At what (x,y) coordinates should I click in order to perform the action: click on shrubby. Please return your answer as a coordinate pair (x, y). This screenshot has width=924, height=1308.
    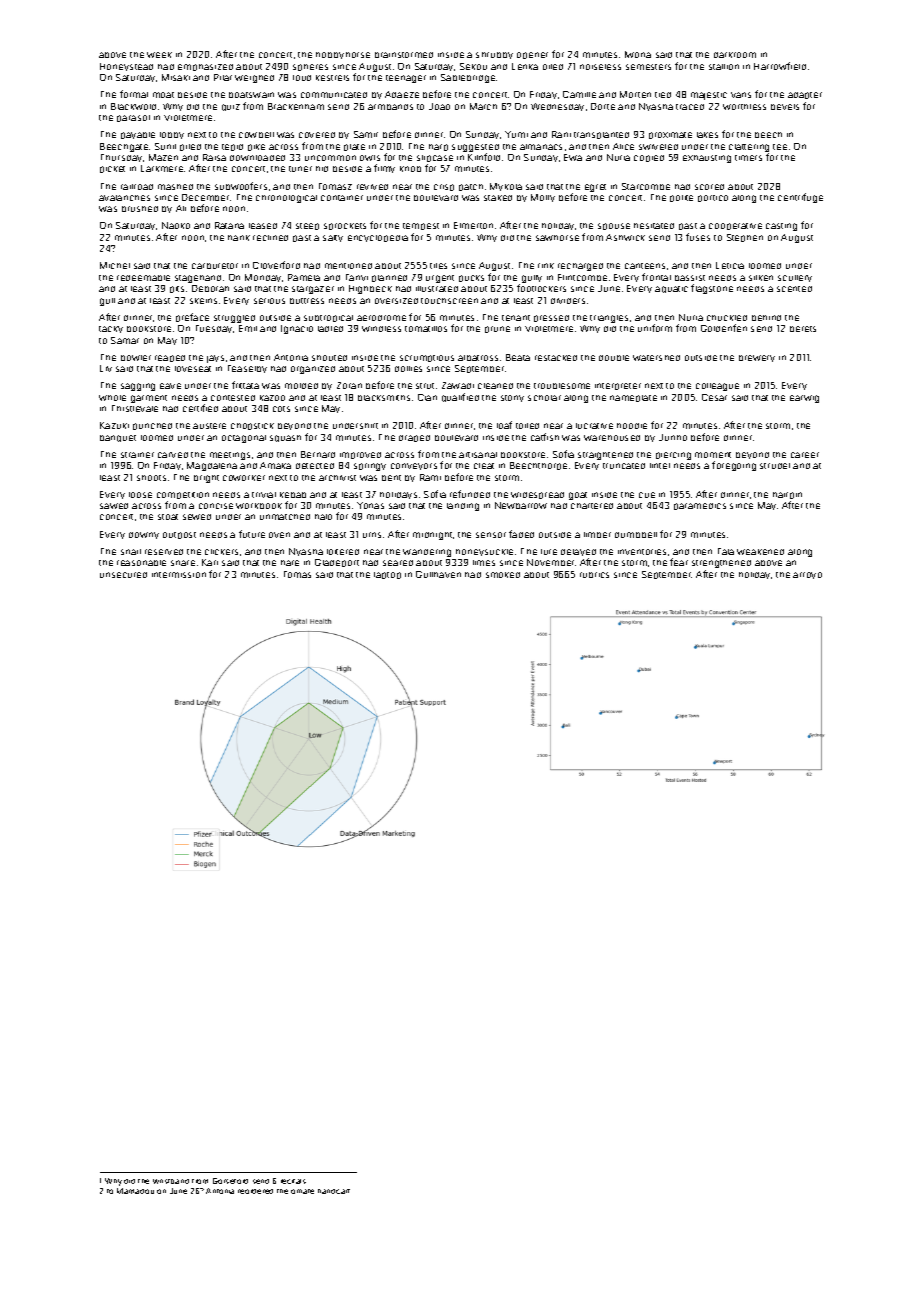
    Looking at the image, I should click on (494, 55).
